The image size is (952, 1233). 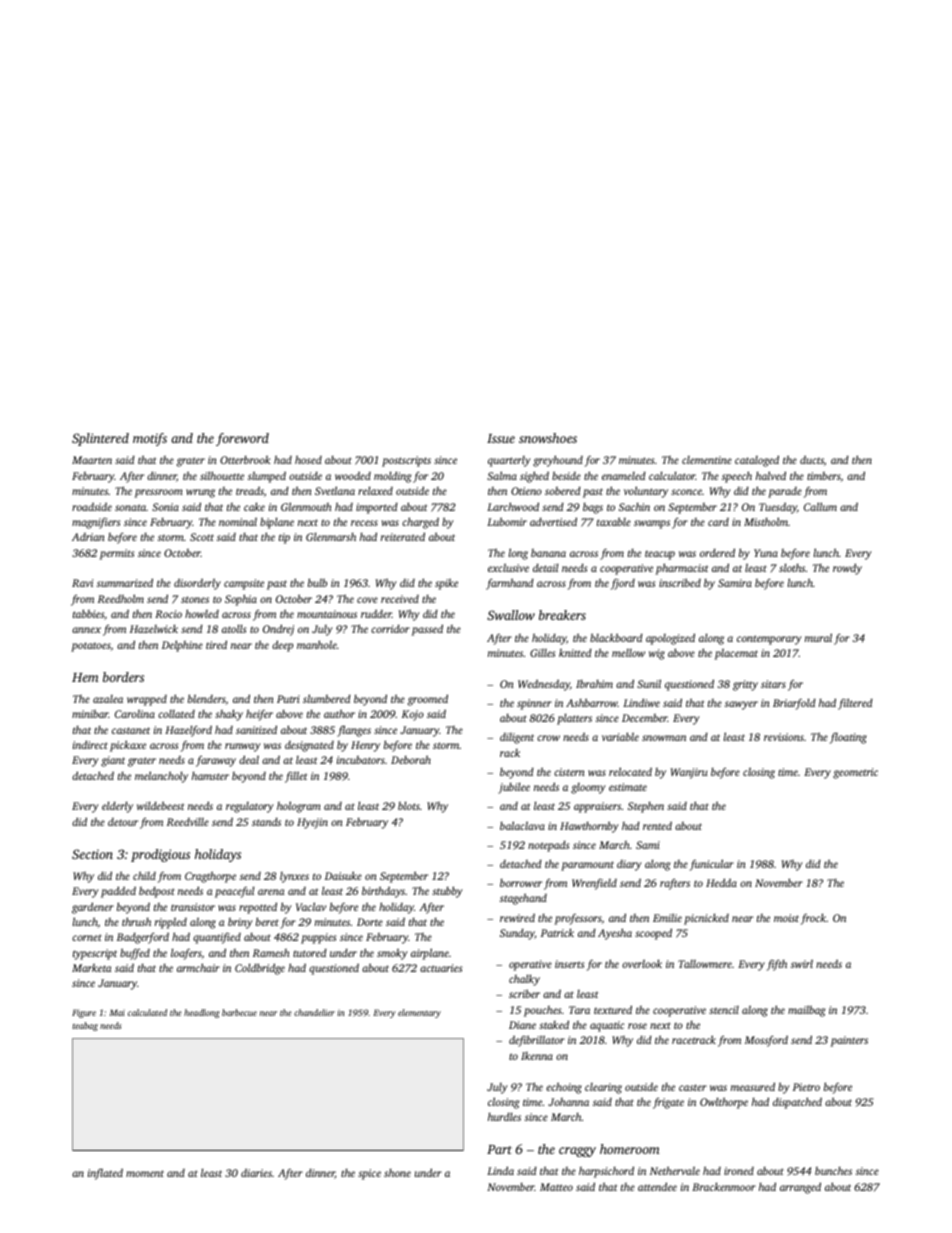 I want to click on spike, so click(x=446, y=584).
